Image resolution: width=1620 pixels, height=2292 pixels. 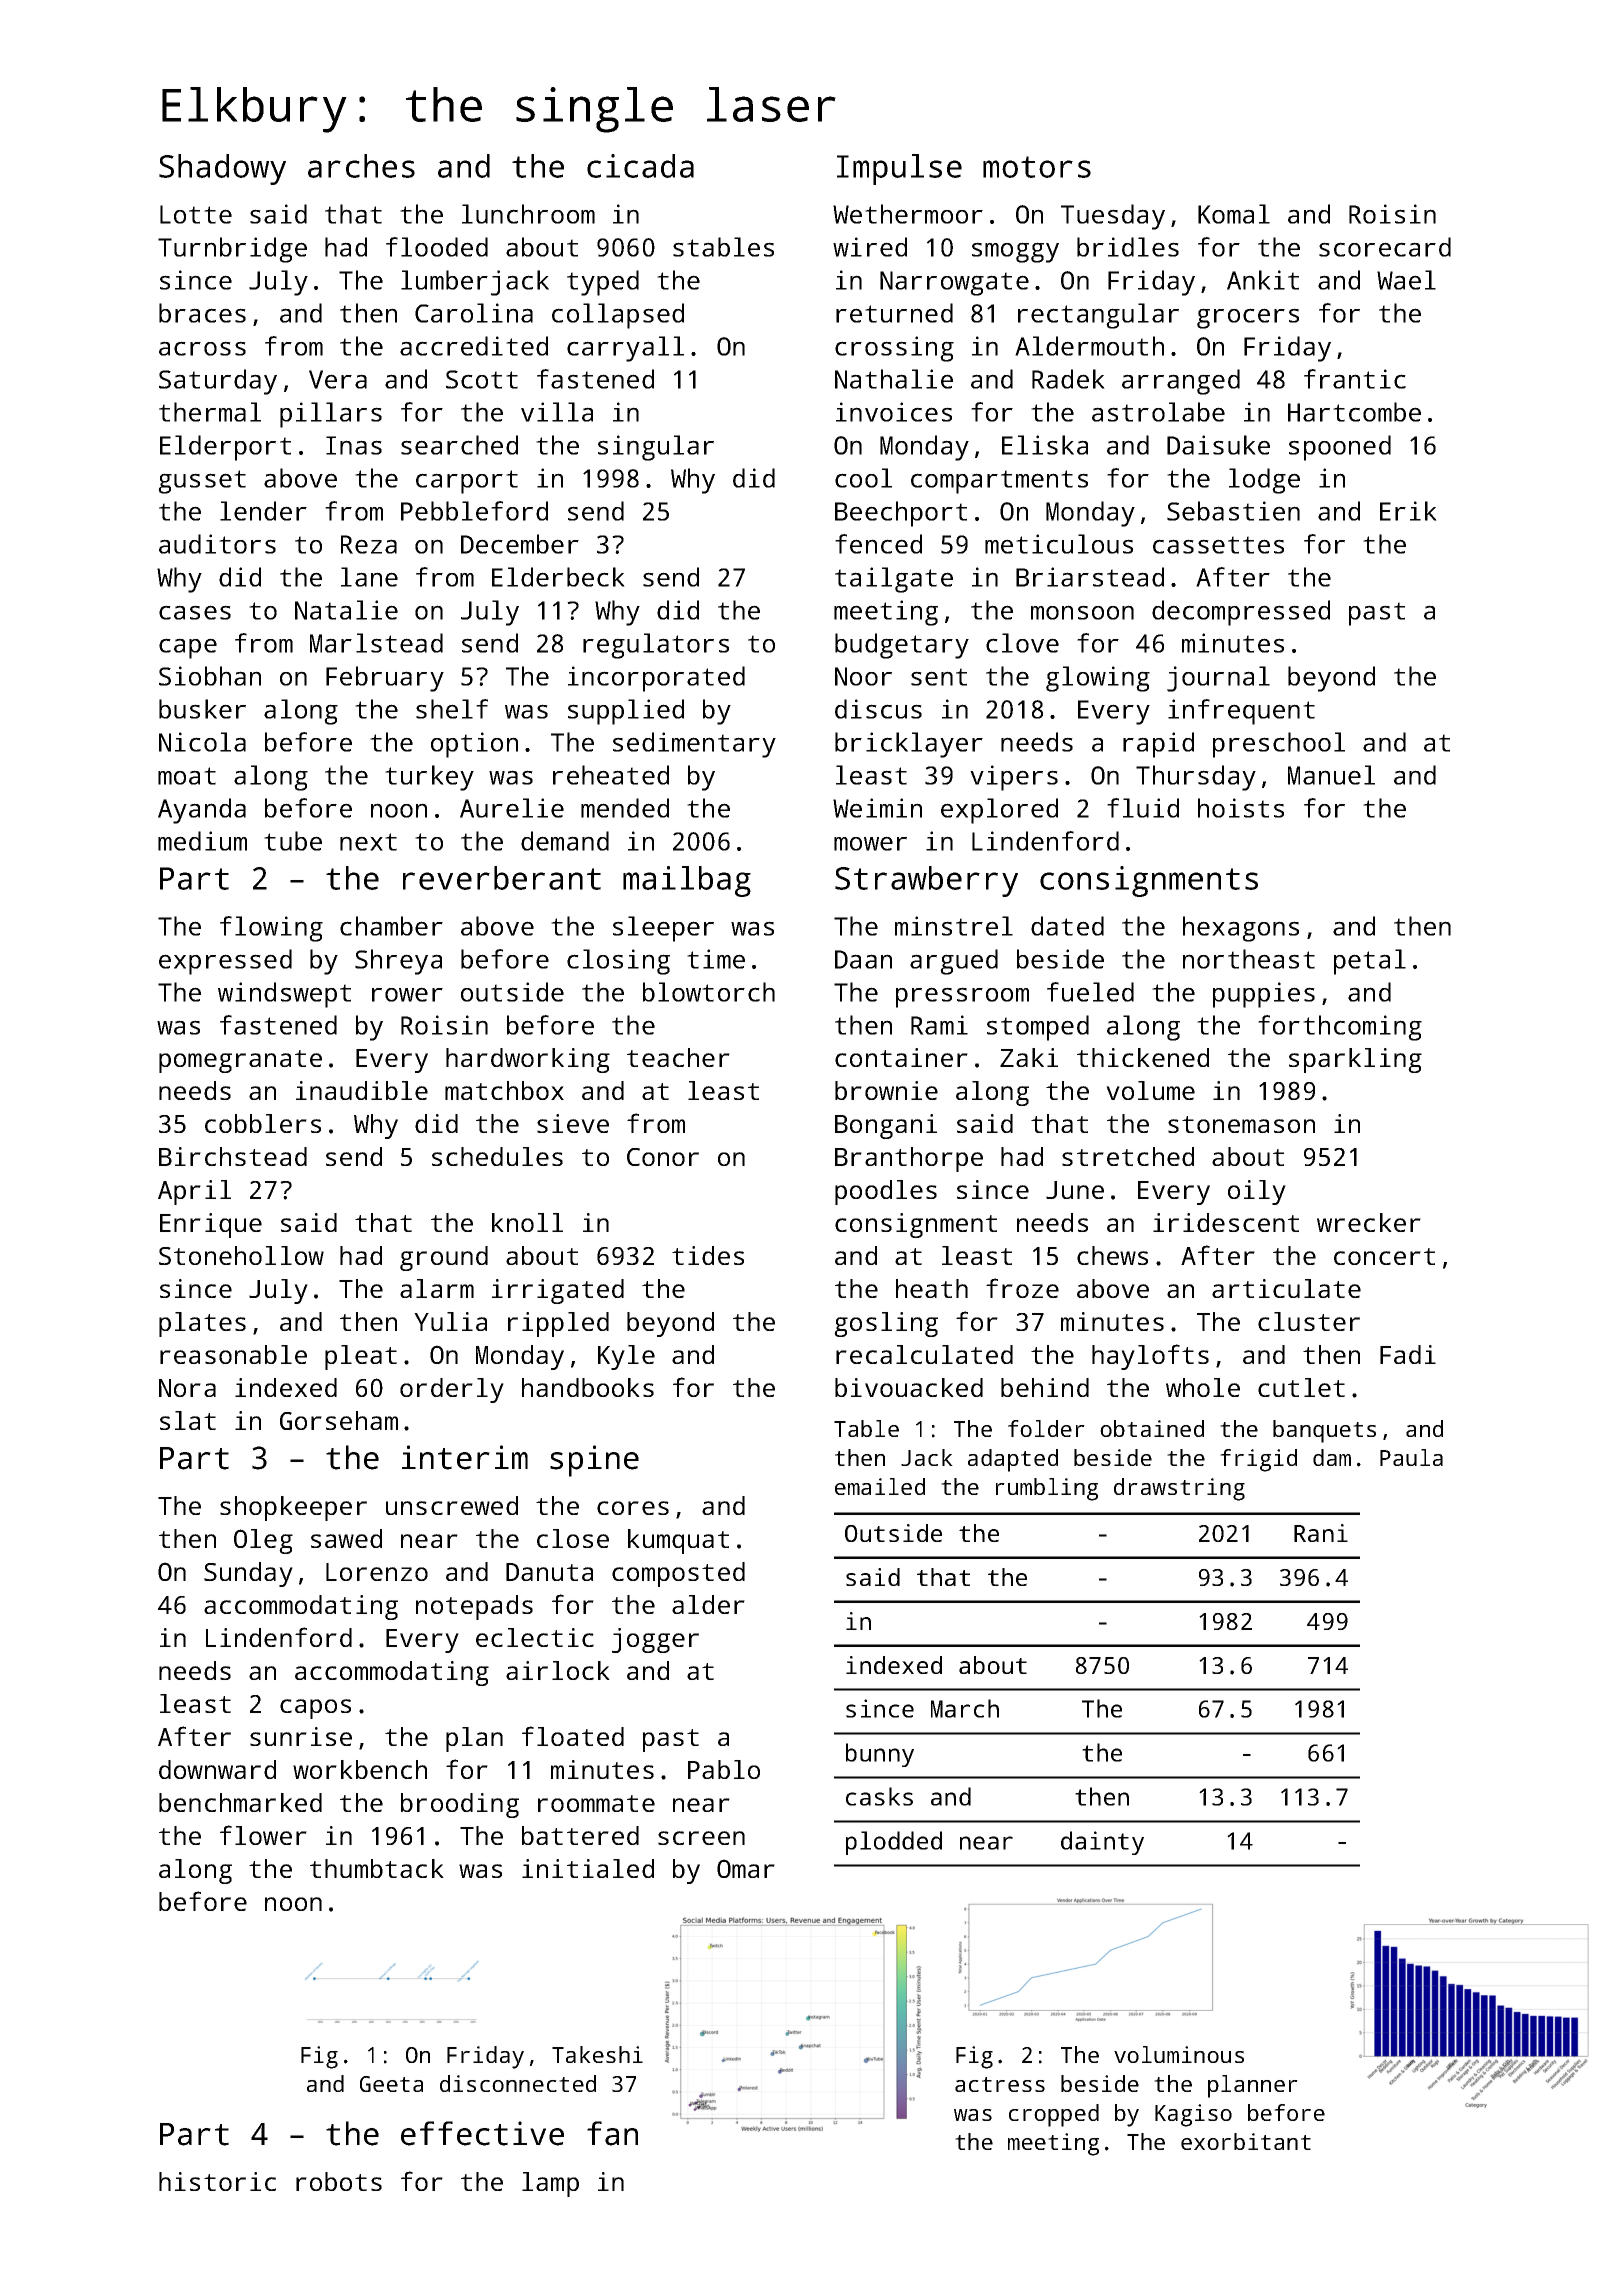 What do you see at coordinates (1331, 775) in the screenshot?
I see `Manuel` at bounding box center [1331, 775].
